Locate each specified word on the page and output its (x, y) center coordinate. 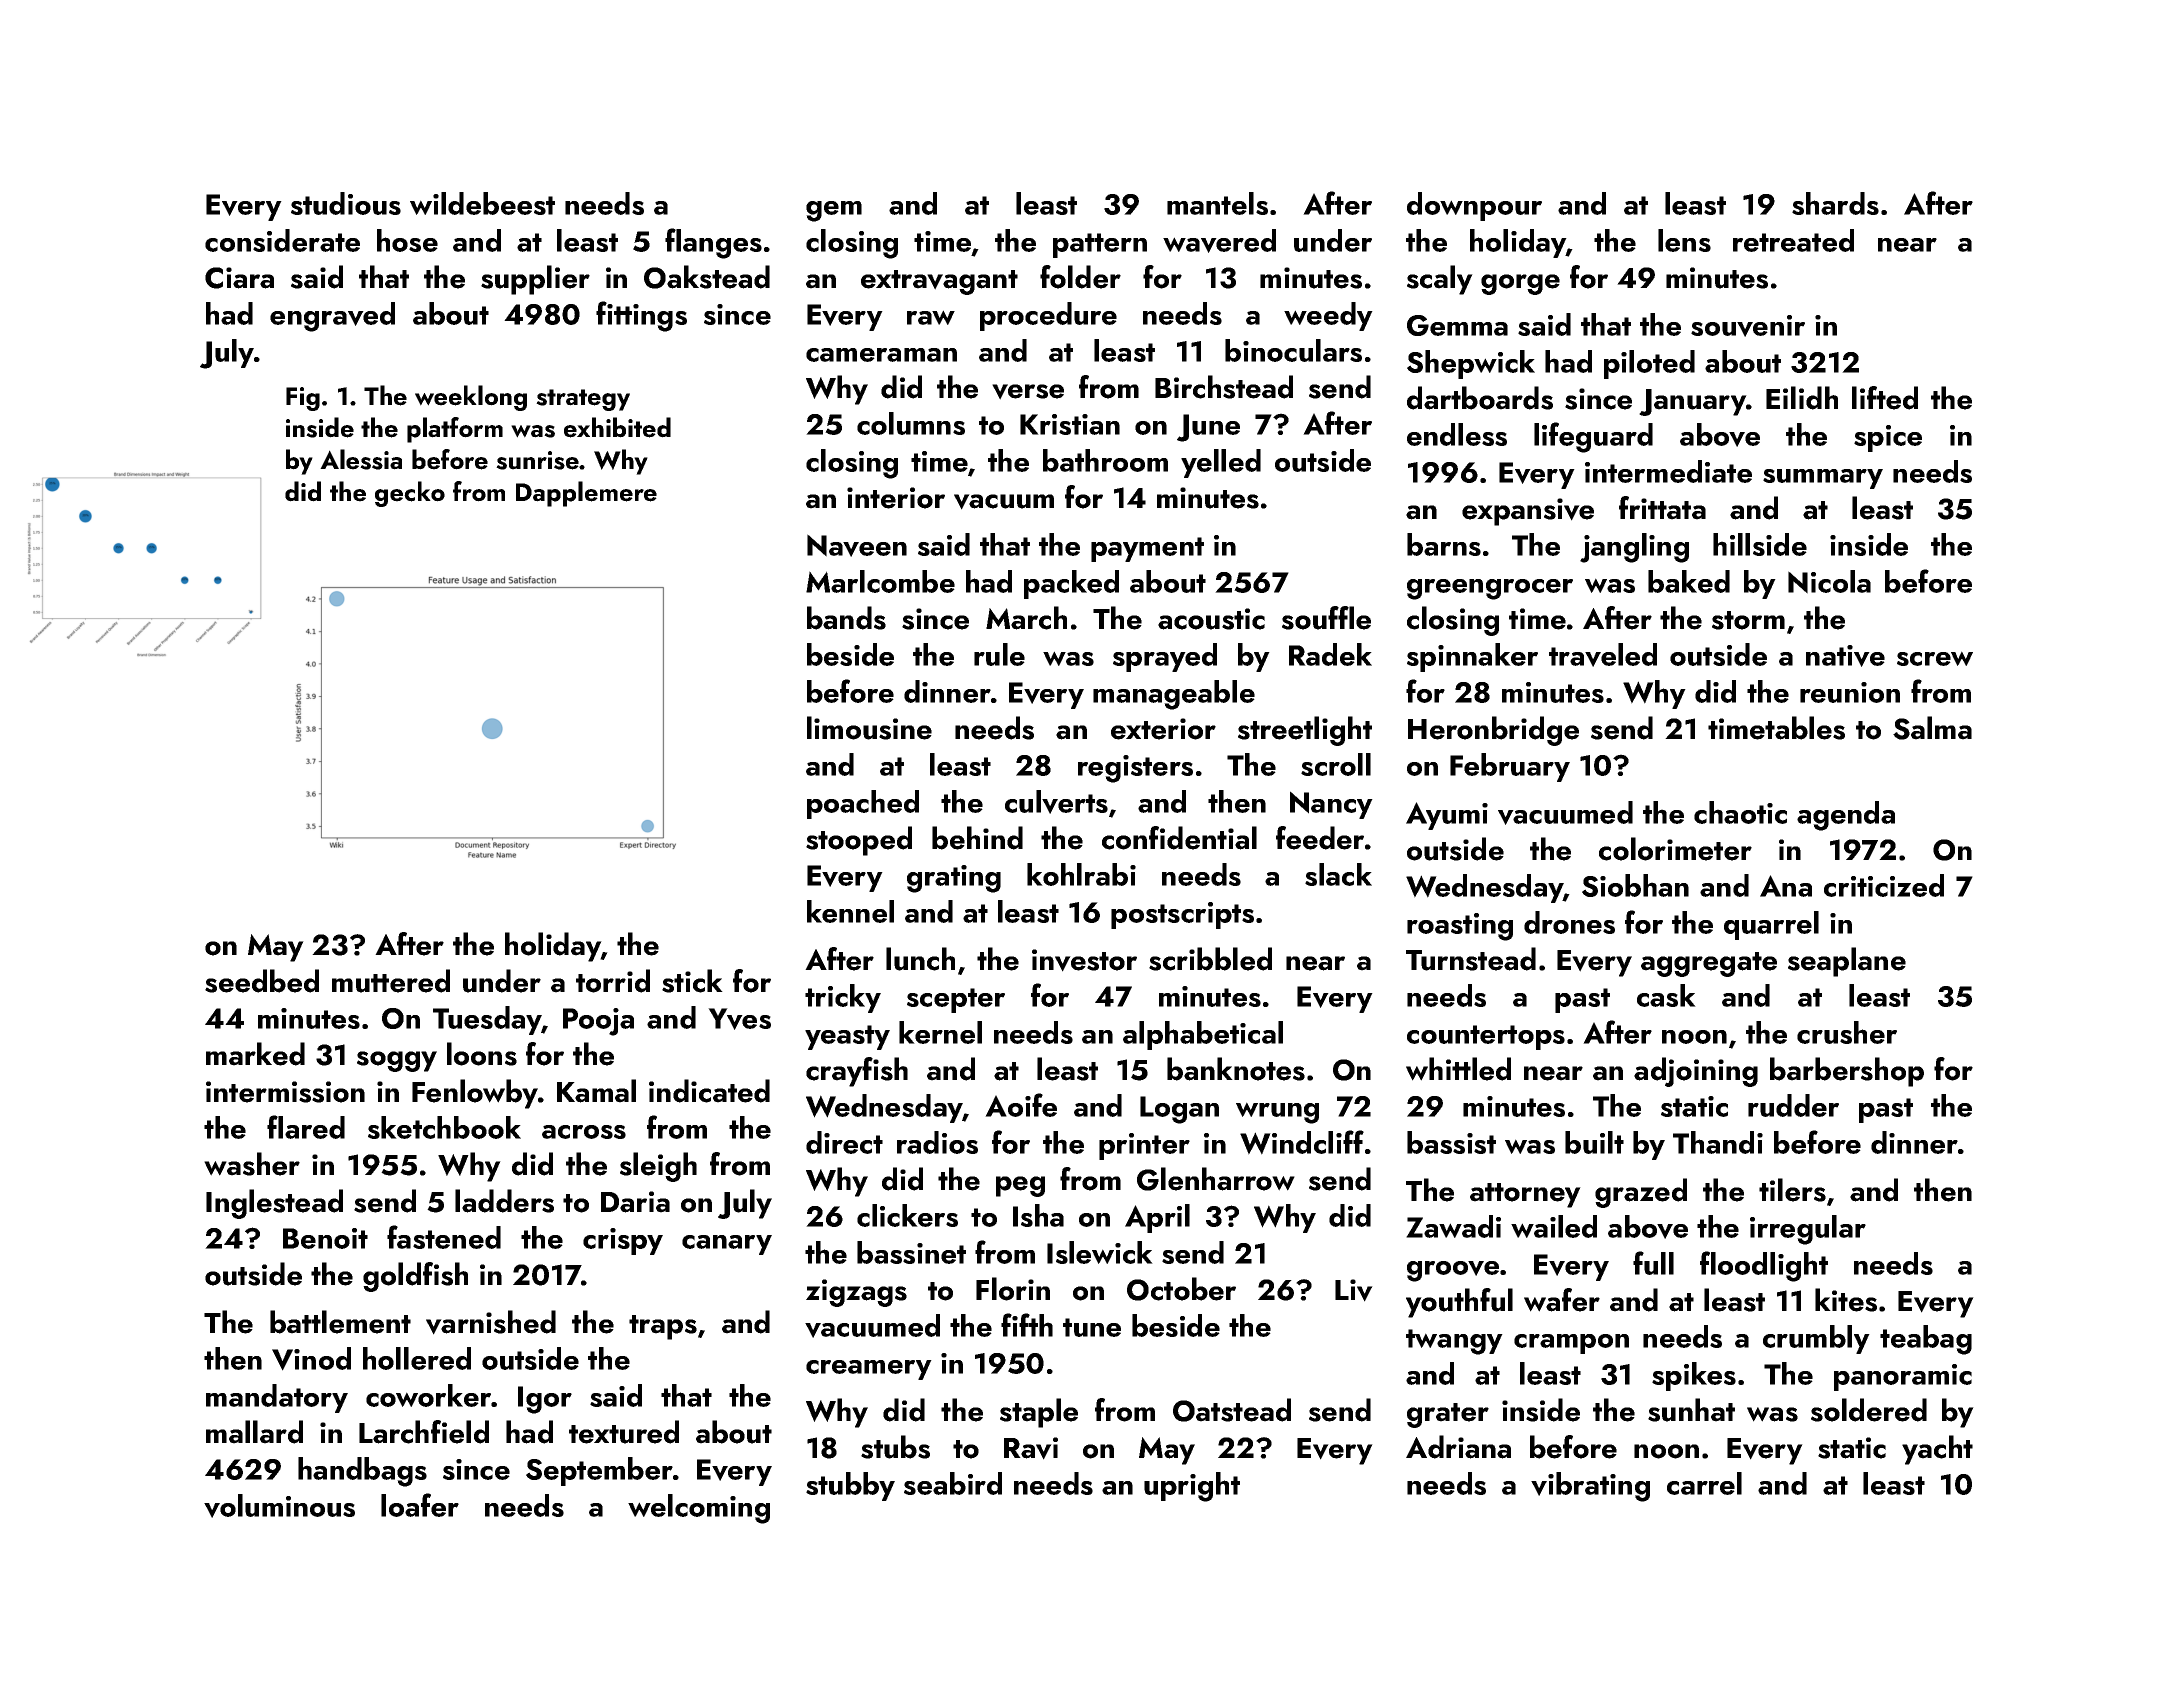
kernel (940, 1032)
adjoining (1696, 1072)
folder (1080, 277)
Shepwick (1471, 364)
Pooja (598, 1022)
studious (346, 203)
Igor (545, 1400)
